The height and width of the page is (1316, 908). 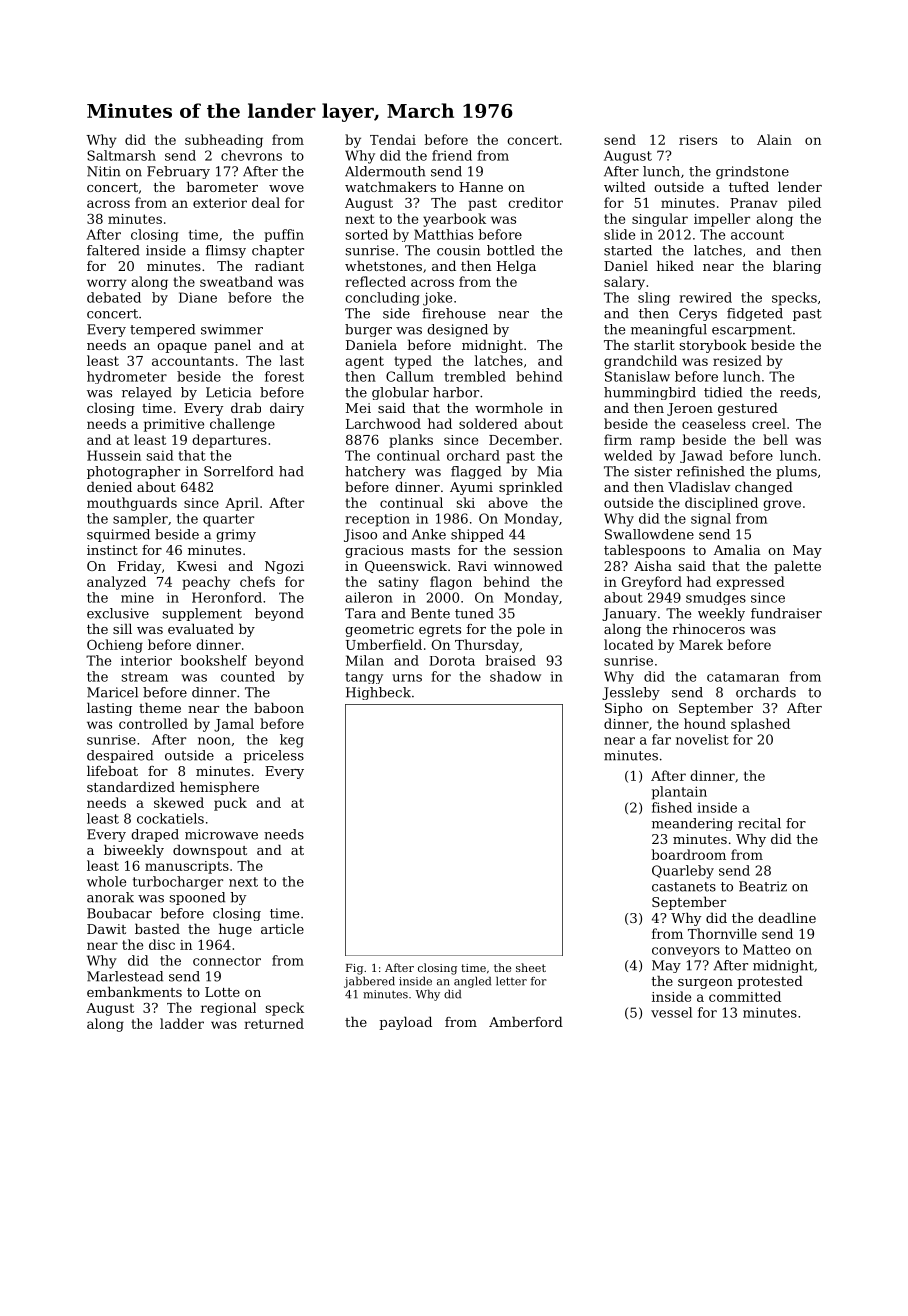 I want to click on rhinoceros, so click(x=709, y=628).
